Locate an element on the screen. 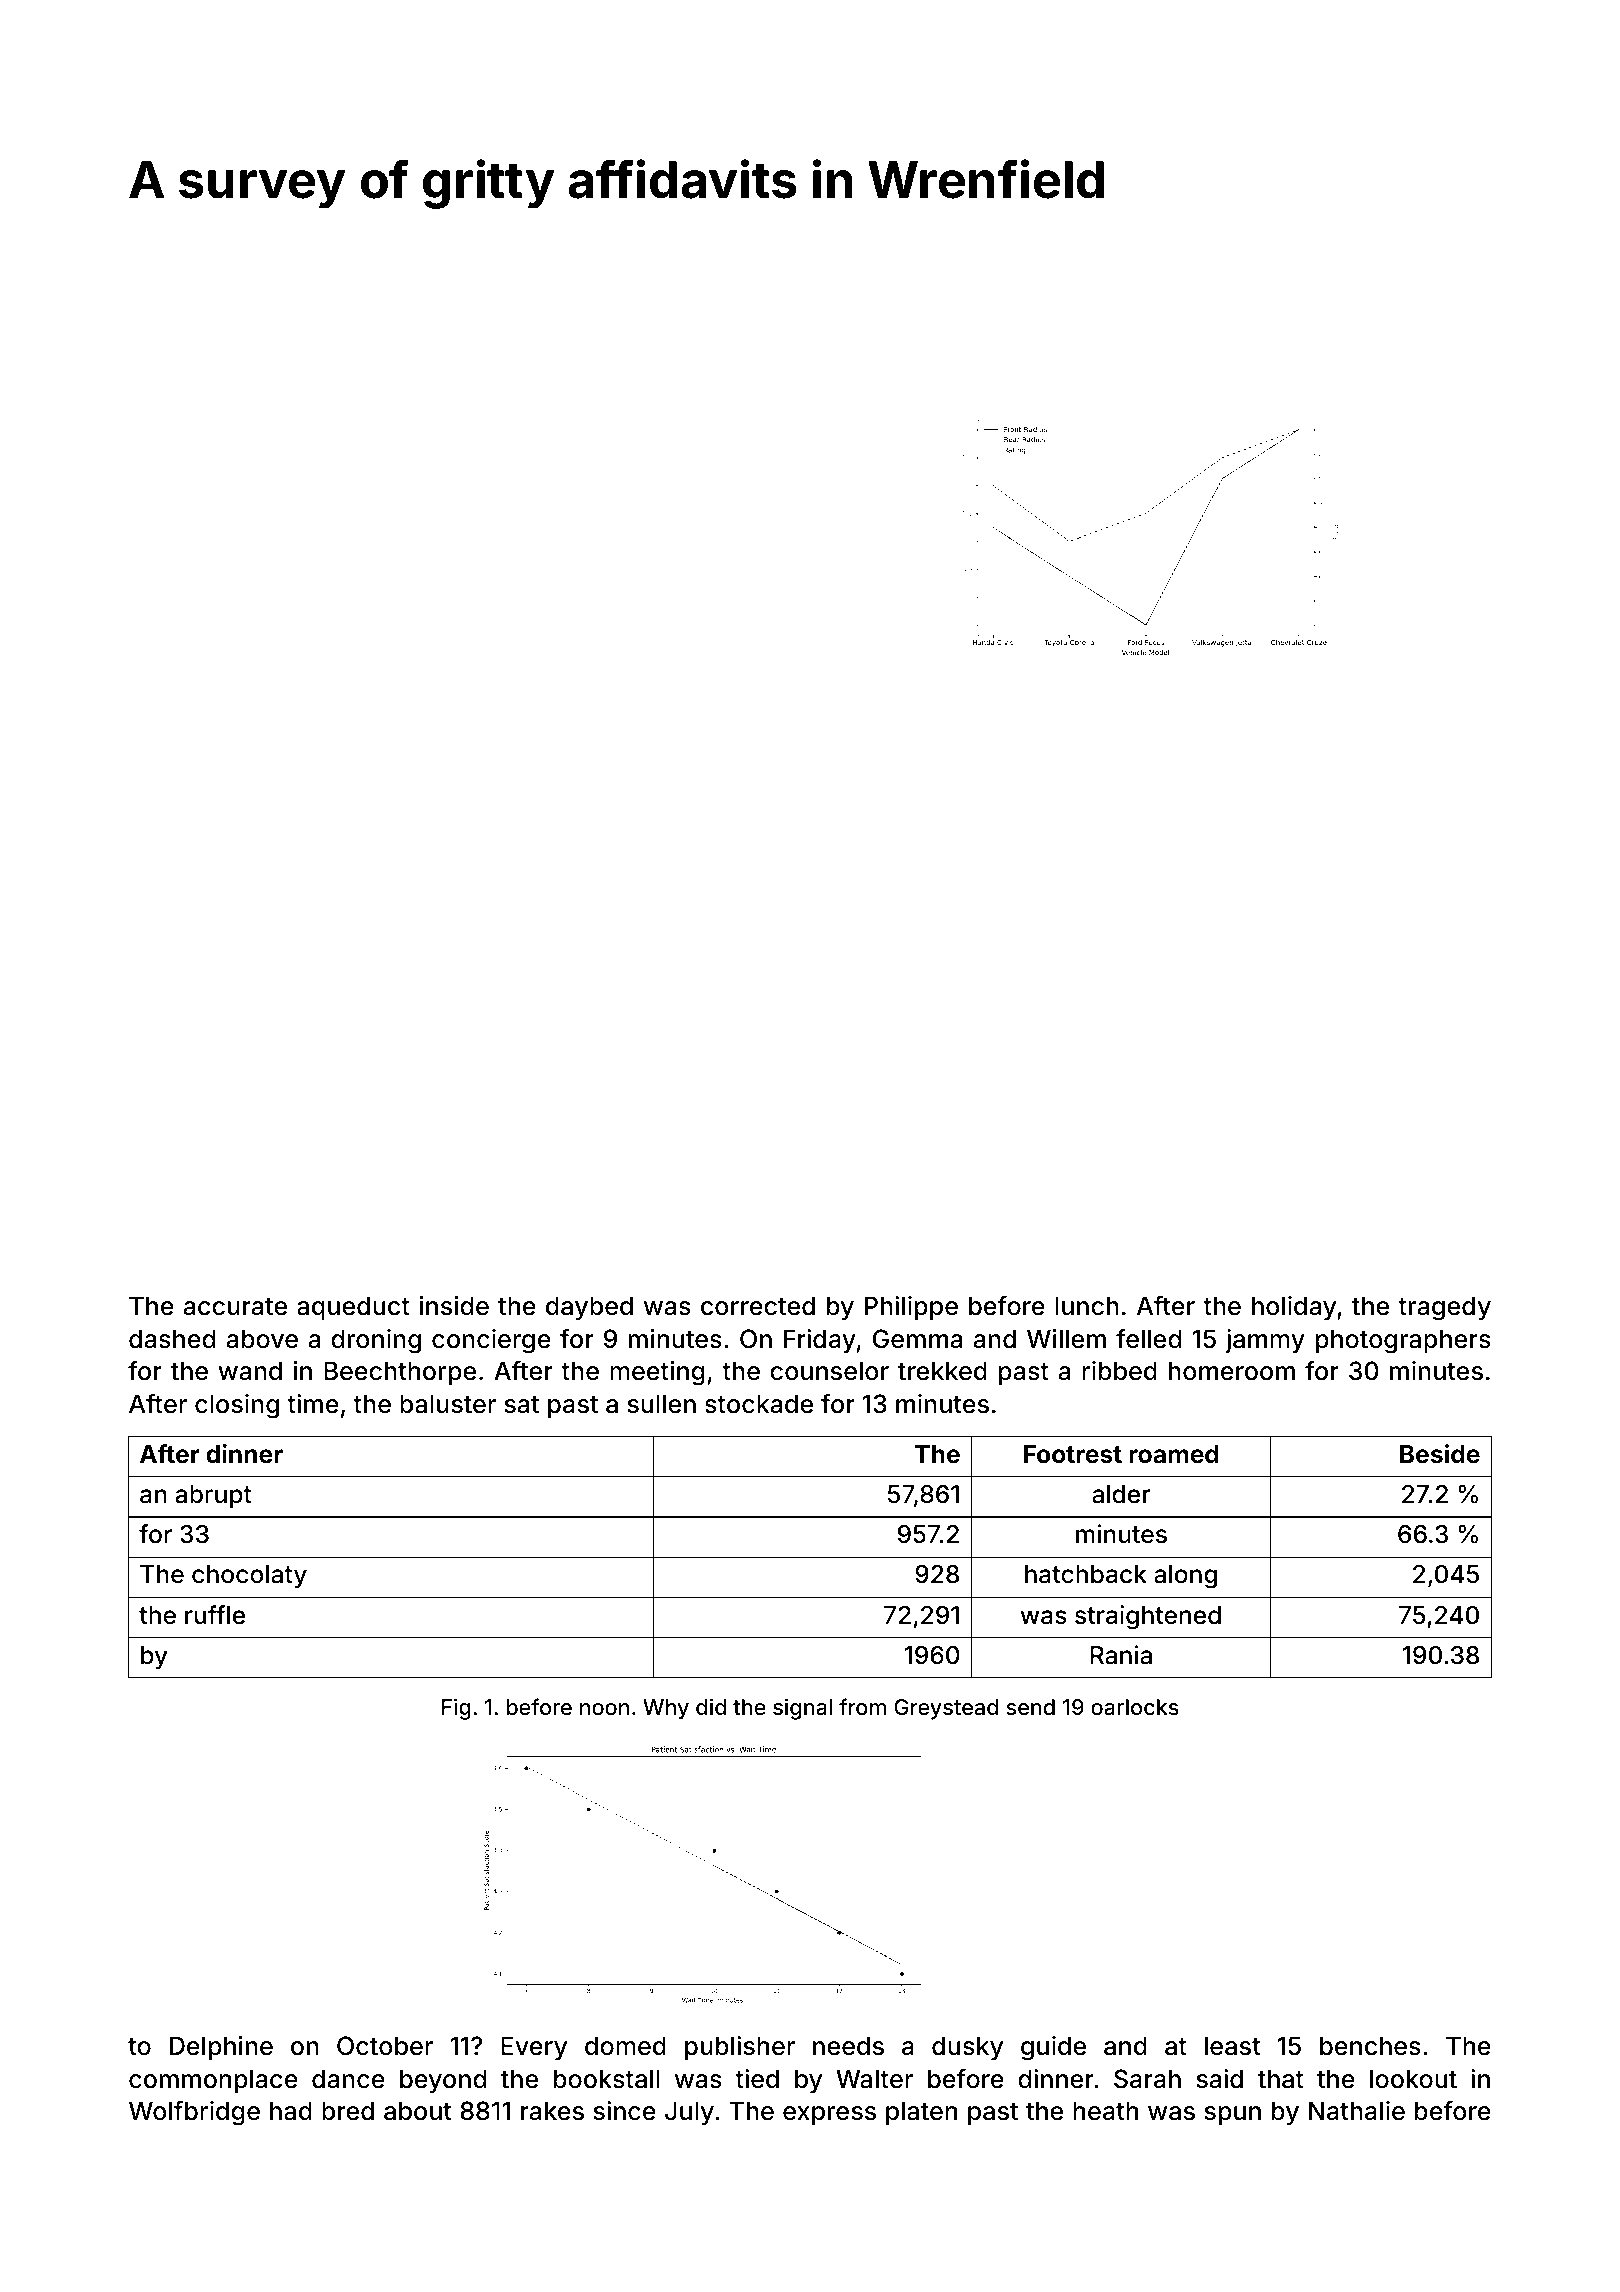 The image size is (1620, 2292). Beside is located at coordinates (1440, 1454).
